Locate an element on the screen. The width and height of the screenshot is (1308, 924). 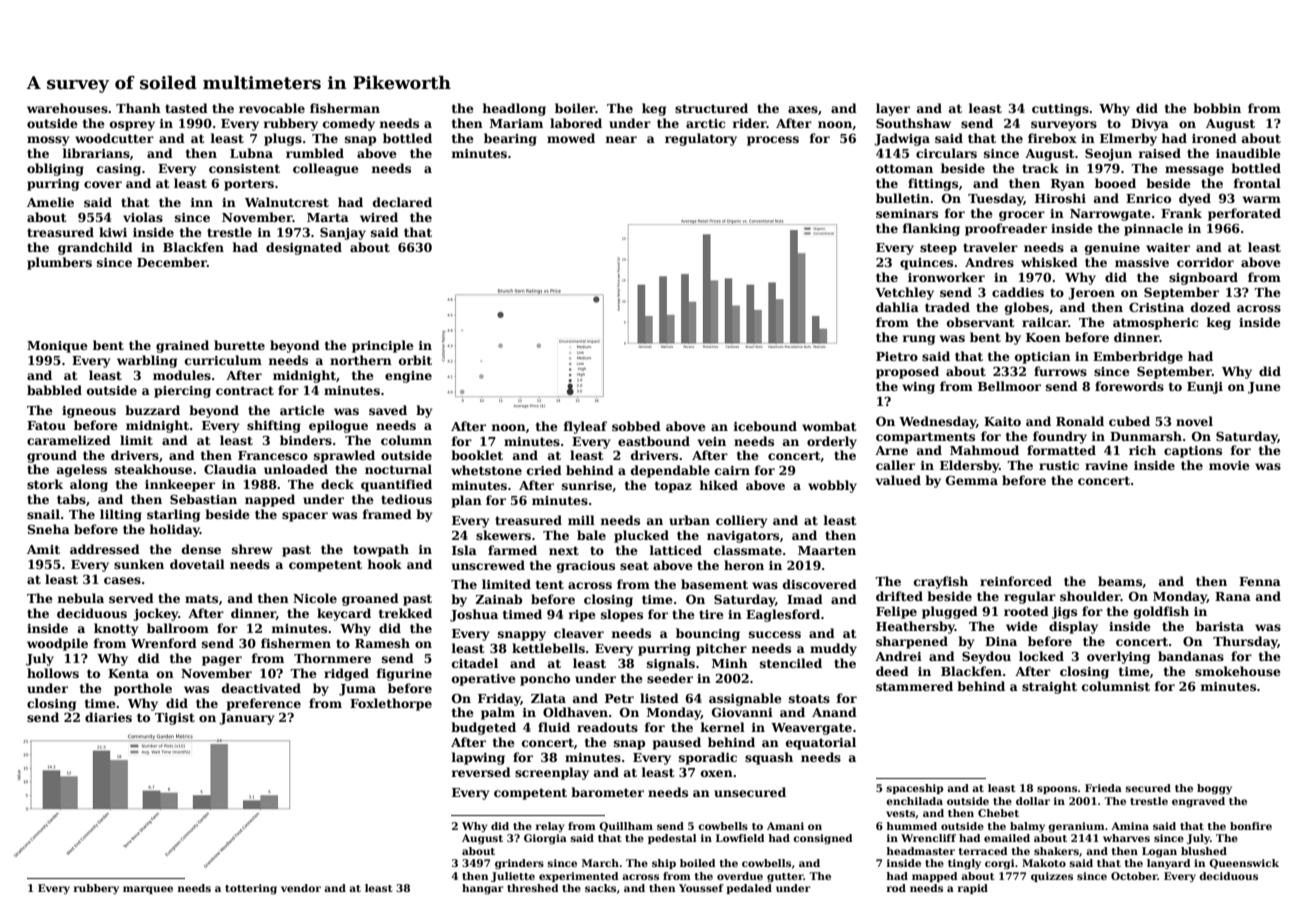
mill is located at coordinates (581, 520).
